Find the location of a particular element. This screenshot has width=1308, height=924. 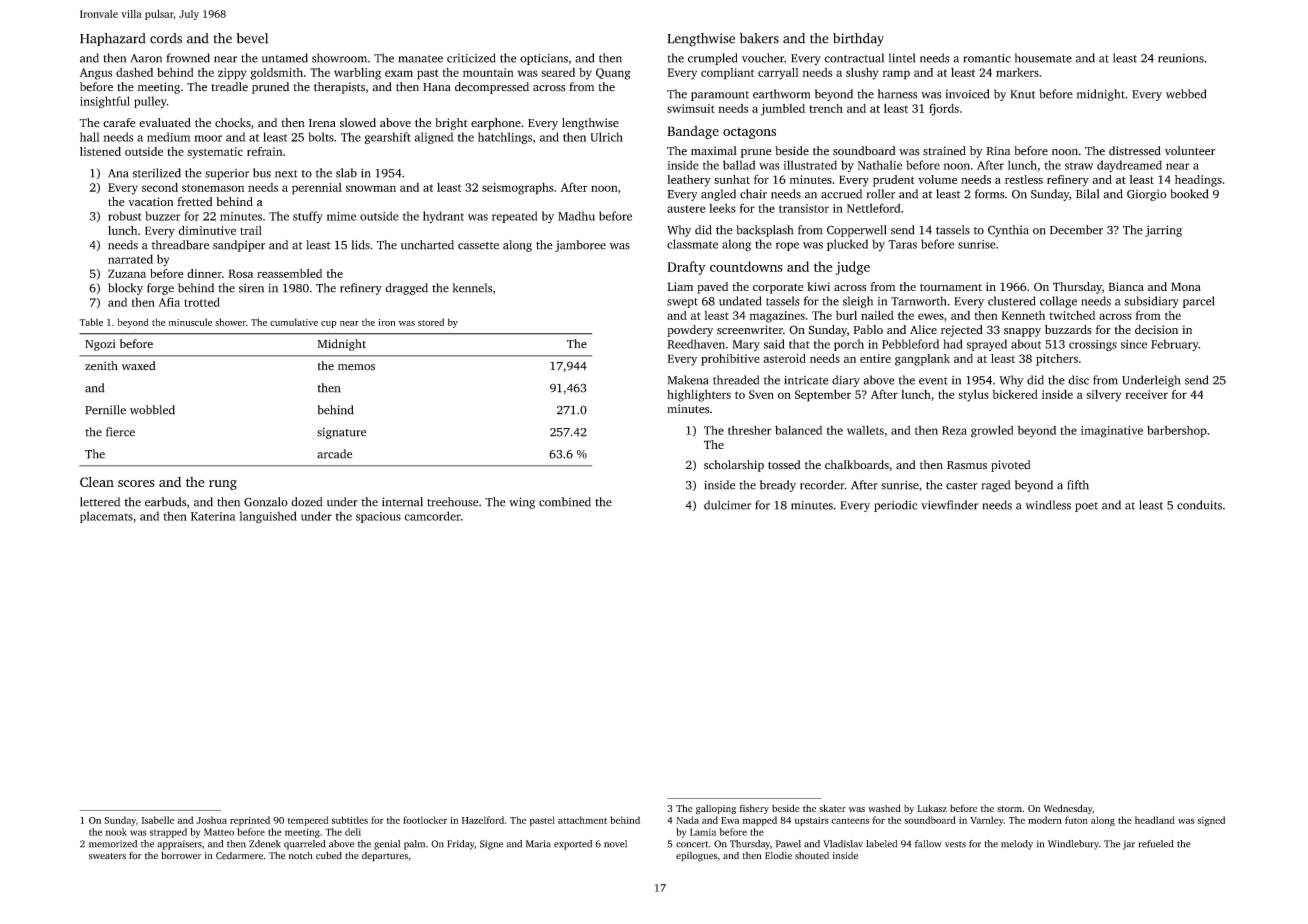

octagons is located at coordinates (749, 133).
